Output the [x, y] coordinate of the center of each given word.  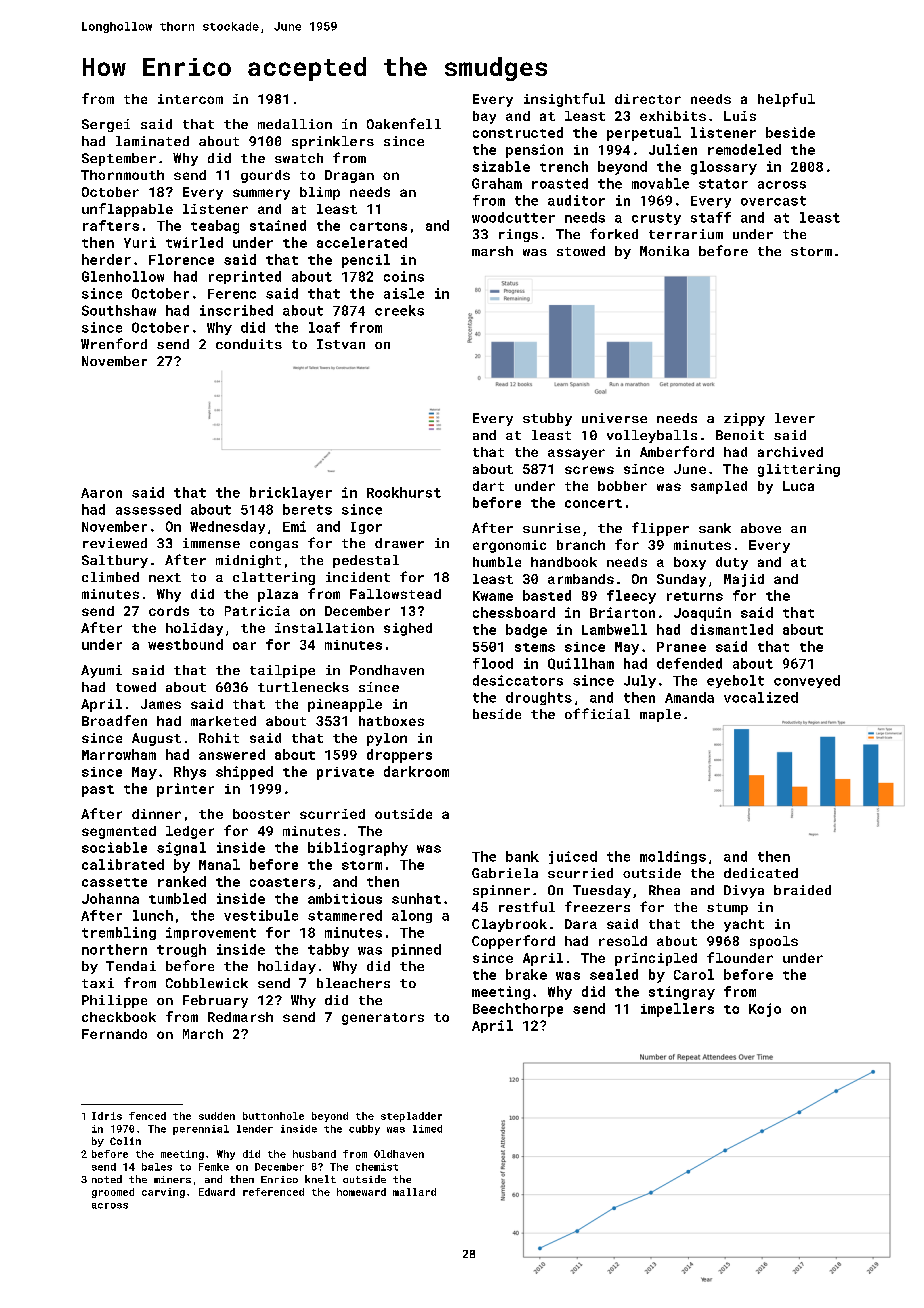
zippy [744, 419]
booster [261, 814]
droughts [539, 698]
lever [795, 418]
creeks [399, 310]
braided [802, 890]
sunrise [551, 528]
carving [163, 1193]
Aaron [101, 493]
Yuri [140, 242]
